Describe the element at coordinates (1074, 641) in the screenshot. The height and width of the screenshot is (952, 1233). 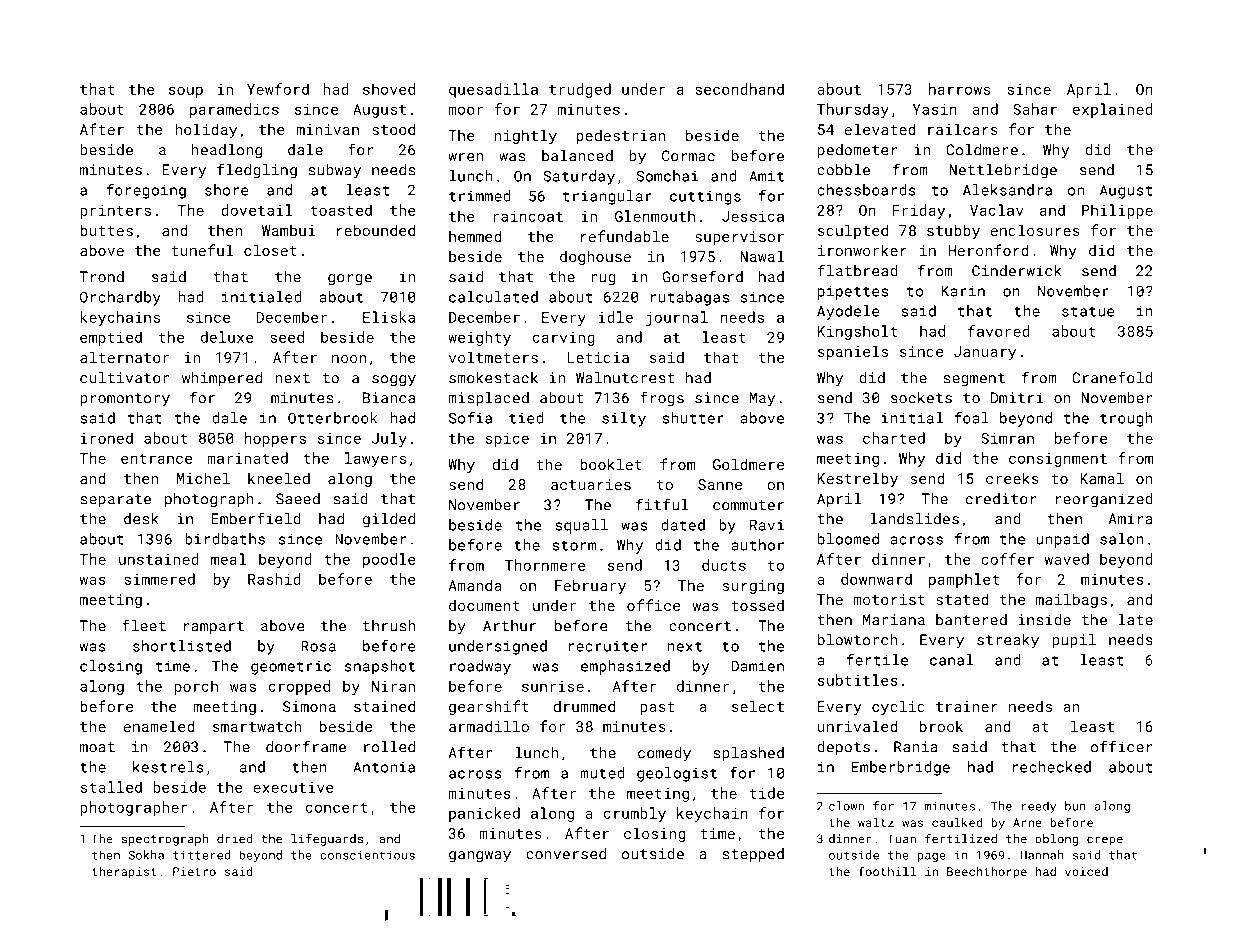
I see `pupil` at that location.
